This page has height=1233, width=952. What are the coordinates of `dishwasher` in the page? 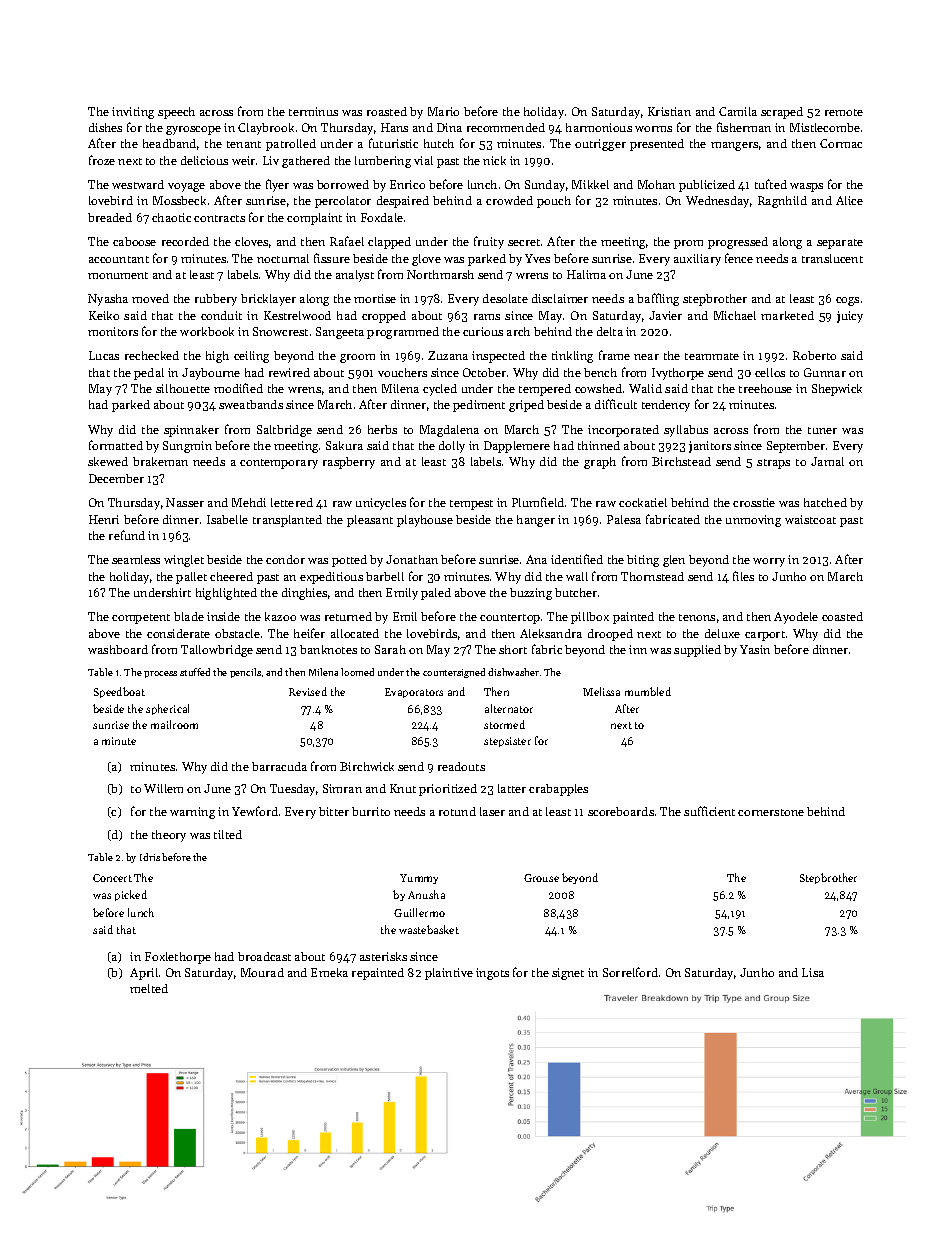 It's located at (513, 672).
